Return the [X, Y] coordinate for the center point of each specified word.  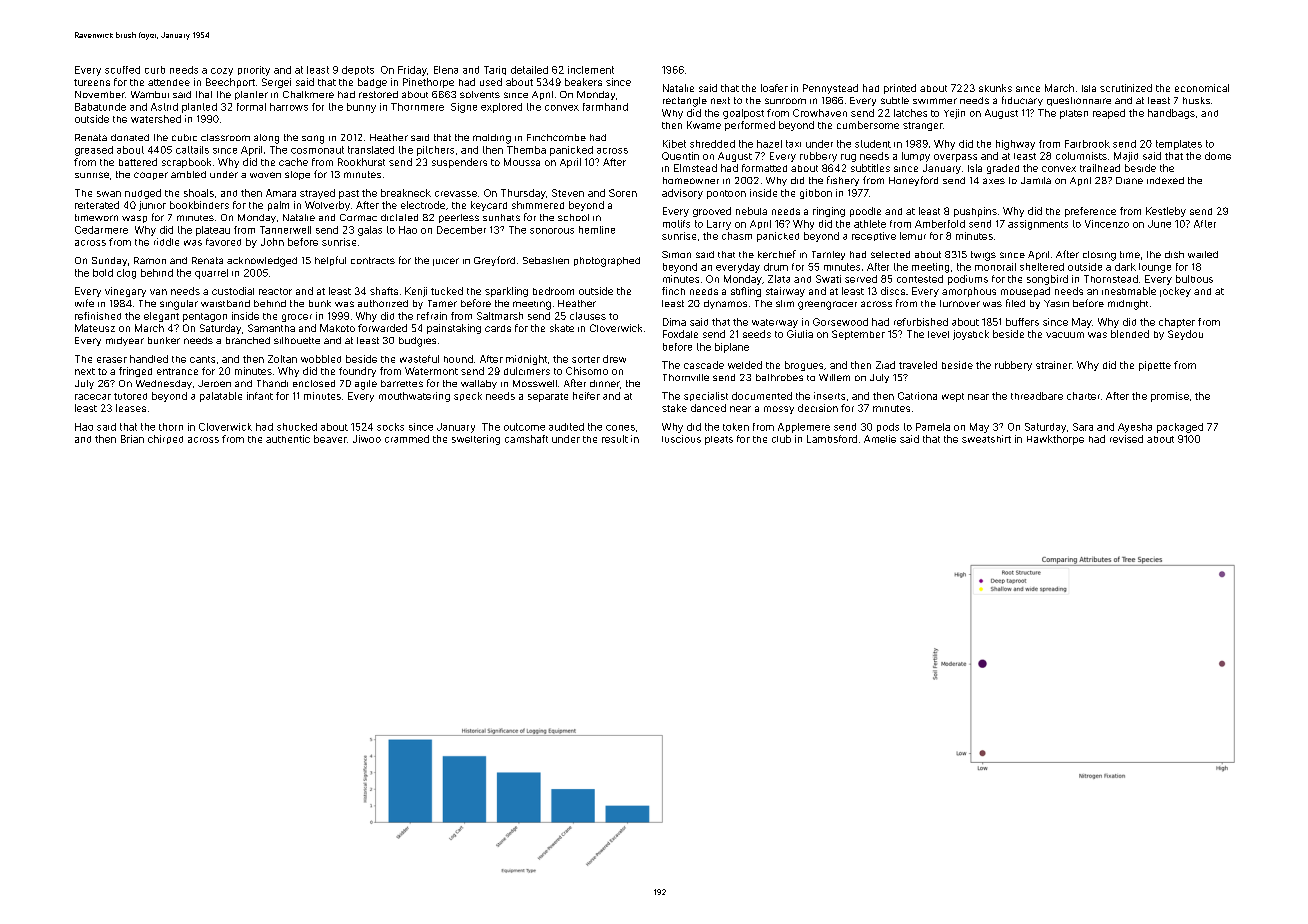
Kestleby [1166, 212]
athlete [870, 224]
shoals [199, 193]
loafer [774, 88]
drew [614, 359]
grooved [712, 212]
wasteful [419, 359]
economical [1202, 88]
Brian [132, 439]
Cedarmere [101, 230]
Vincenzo [1107, 224]
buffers [1022, 322]
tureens [92, 82]
